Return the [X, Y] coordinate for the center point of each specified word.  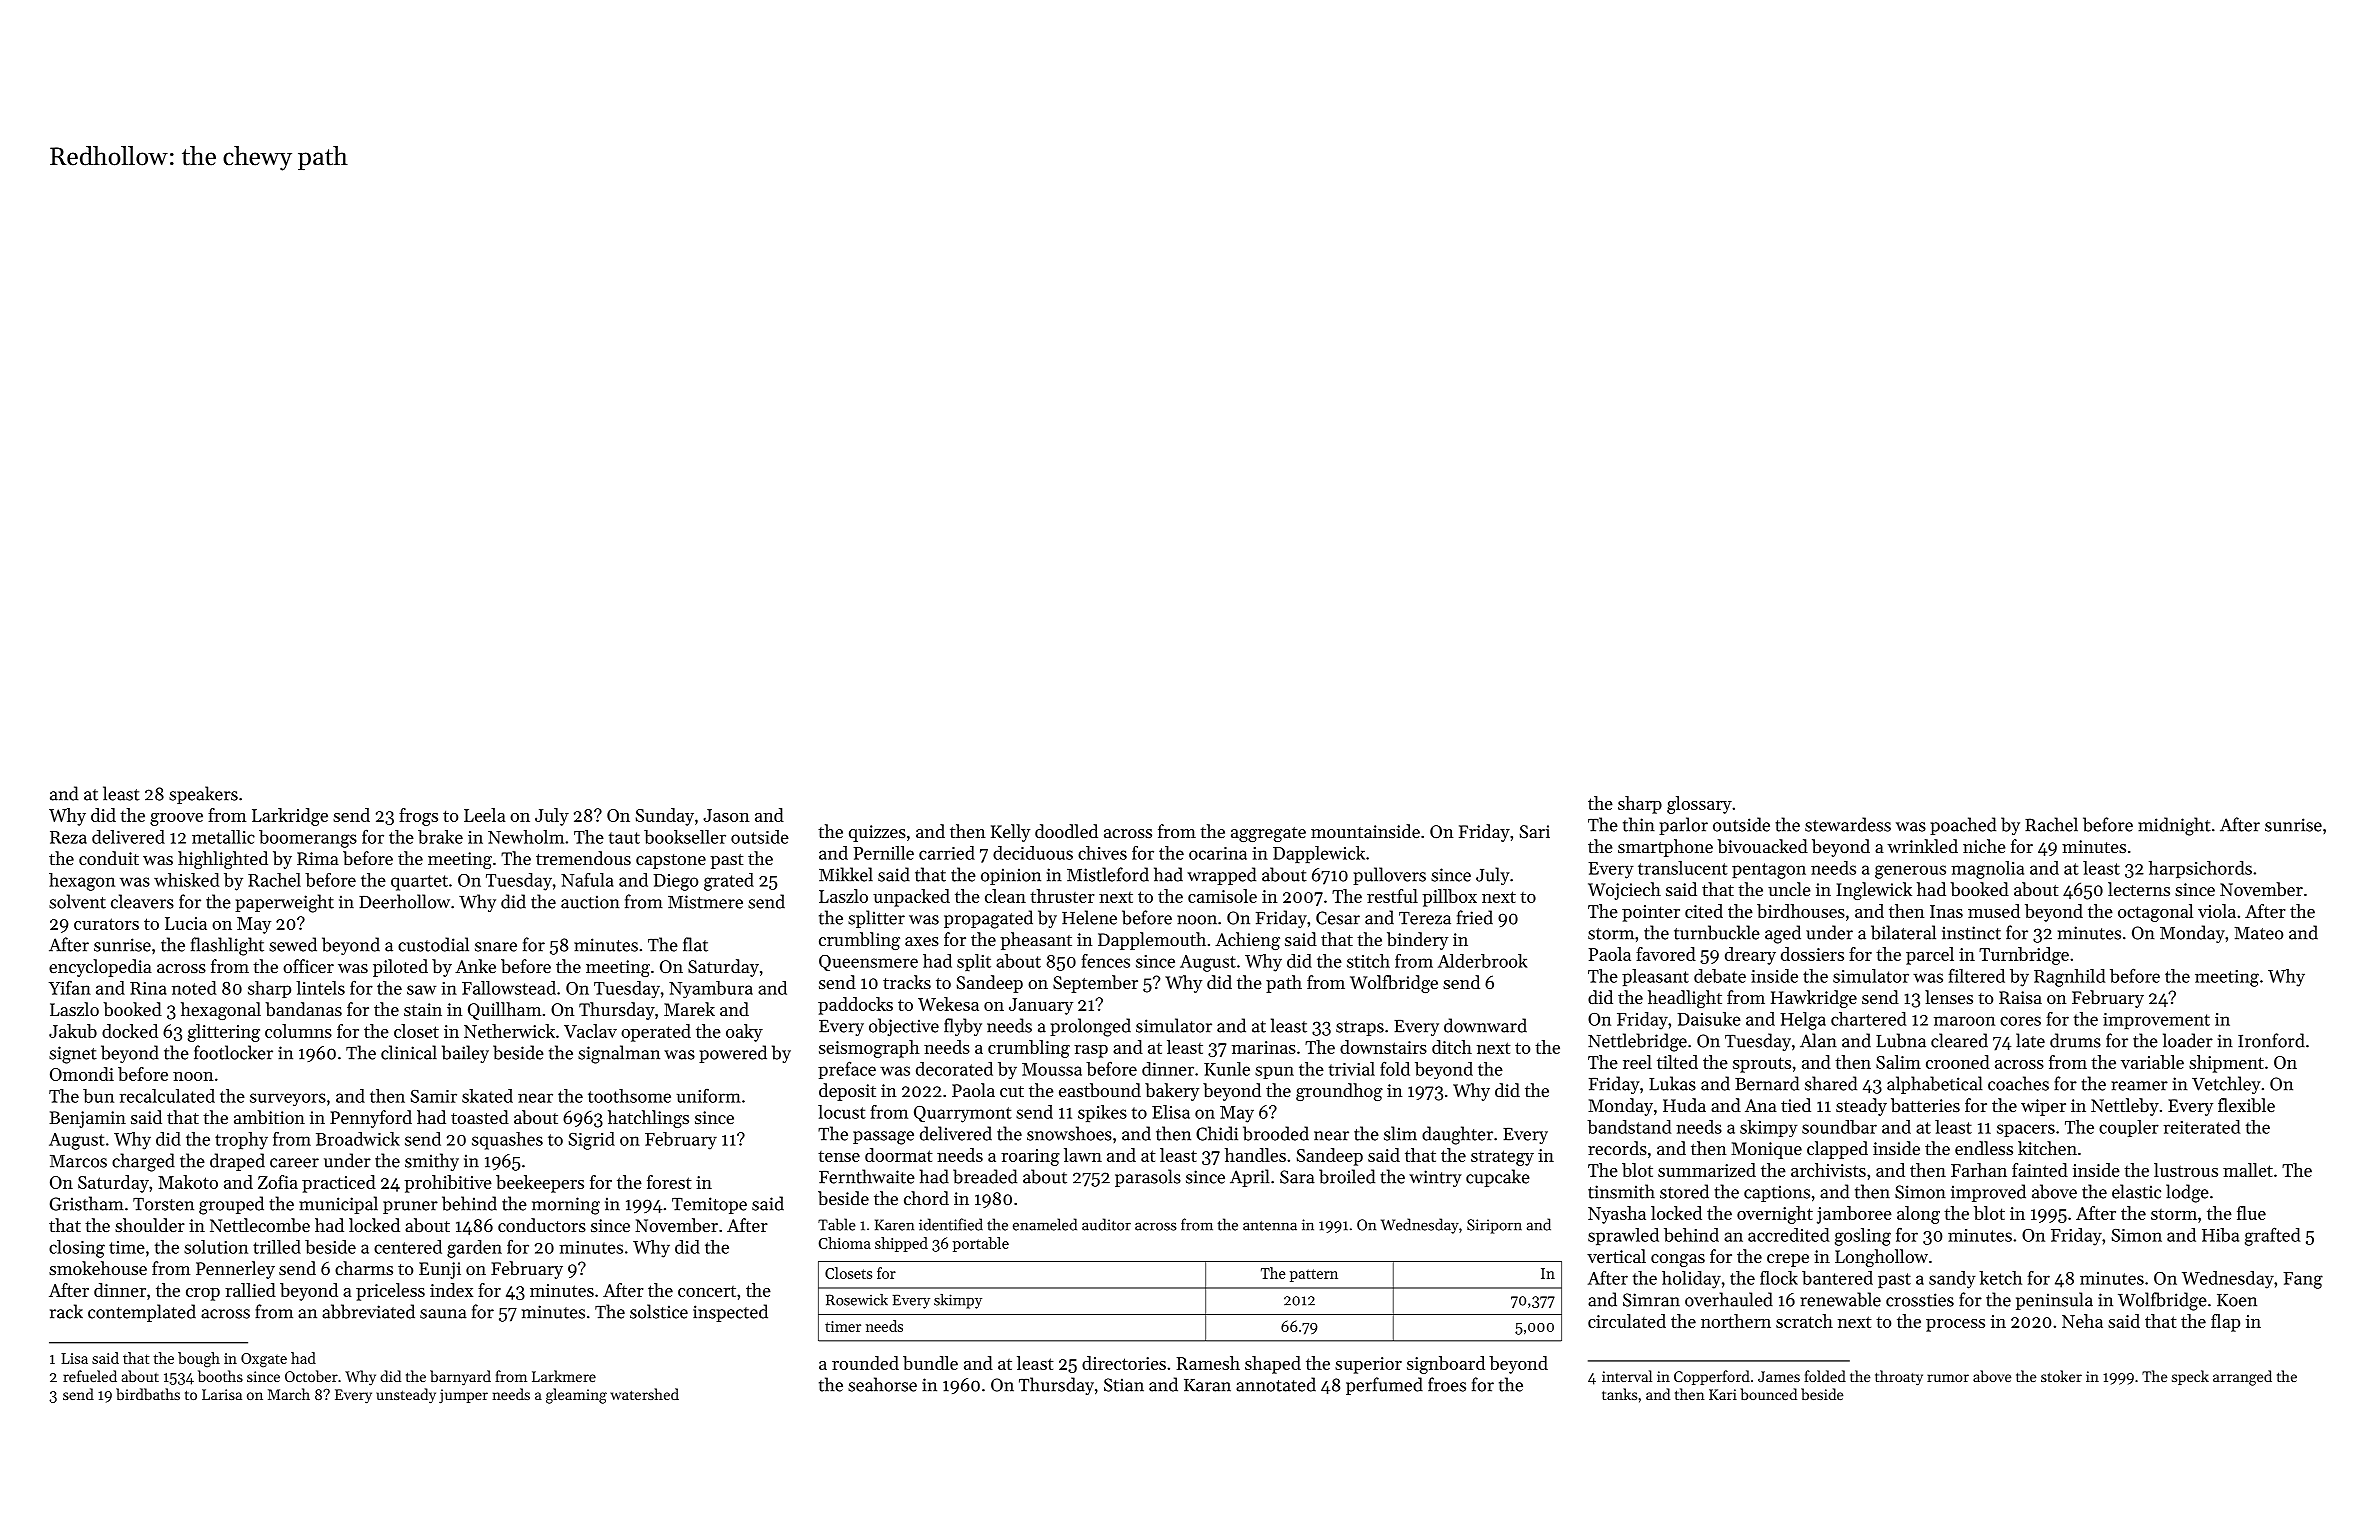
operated [656, 1033]
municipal [338, 1205]
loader [2188, 1040]
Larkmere [564, 1376]
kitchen [2047, 1148]
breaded [985, 1176]
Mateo [2258, 933]
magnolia [1987, 870]
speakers [203, 795]
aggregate [1268, 834]
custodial [433, 944]
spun [1274, 1072]
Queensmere [868, 963]
